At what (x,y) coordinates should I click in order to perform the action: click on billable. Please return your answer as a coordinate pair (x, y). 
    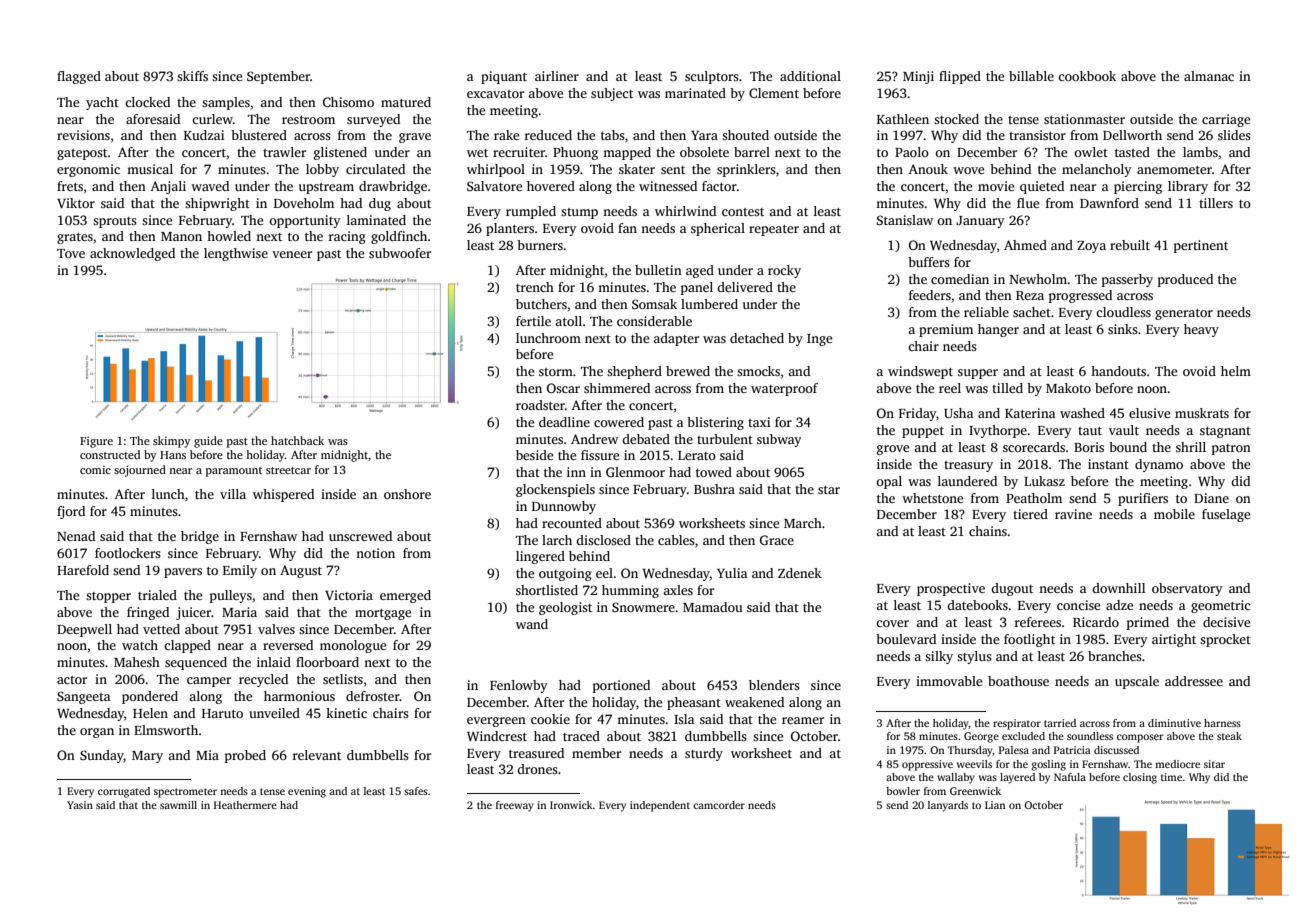
    Looking at the image, I should click on (1031, 76).
